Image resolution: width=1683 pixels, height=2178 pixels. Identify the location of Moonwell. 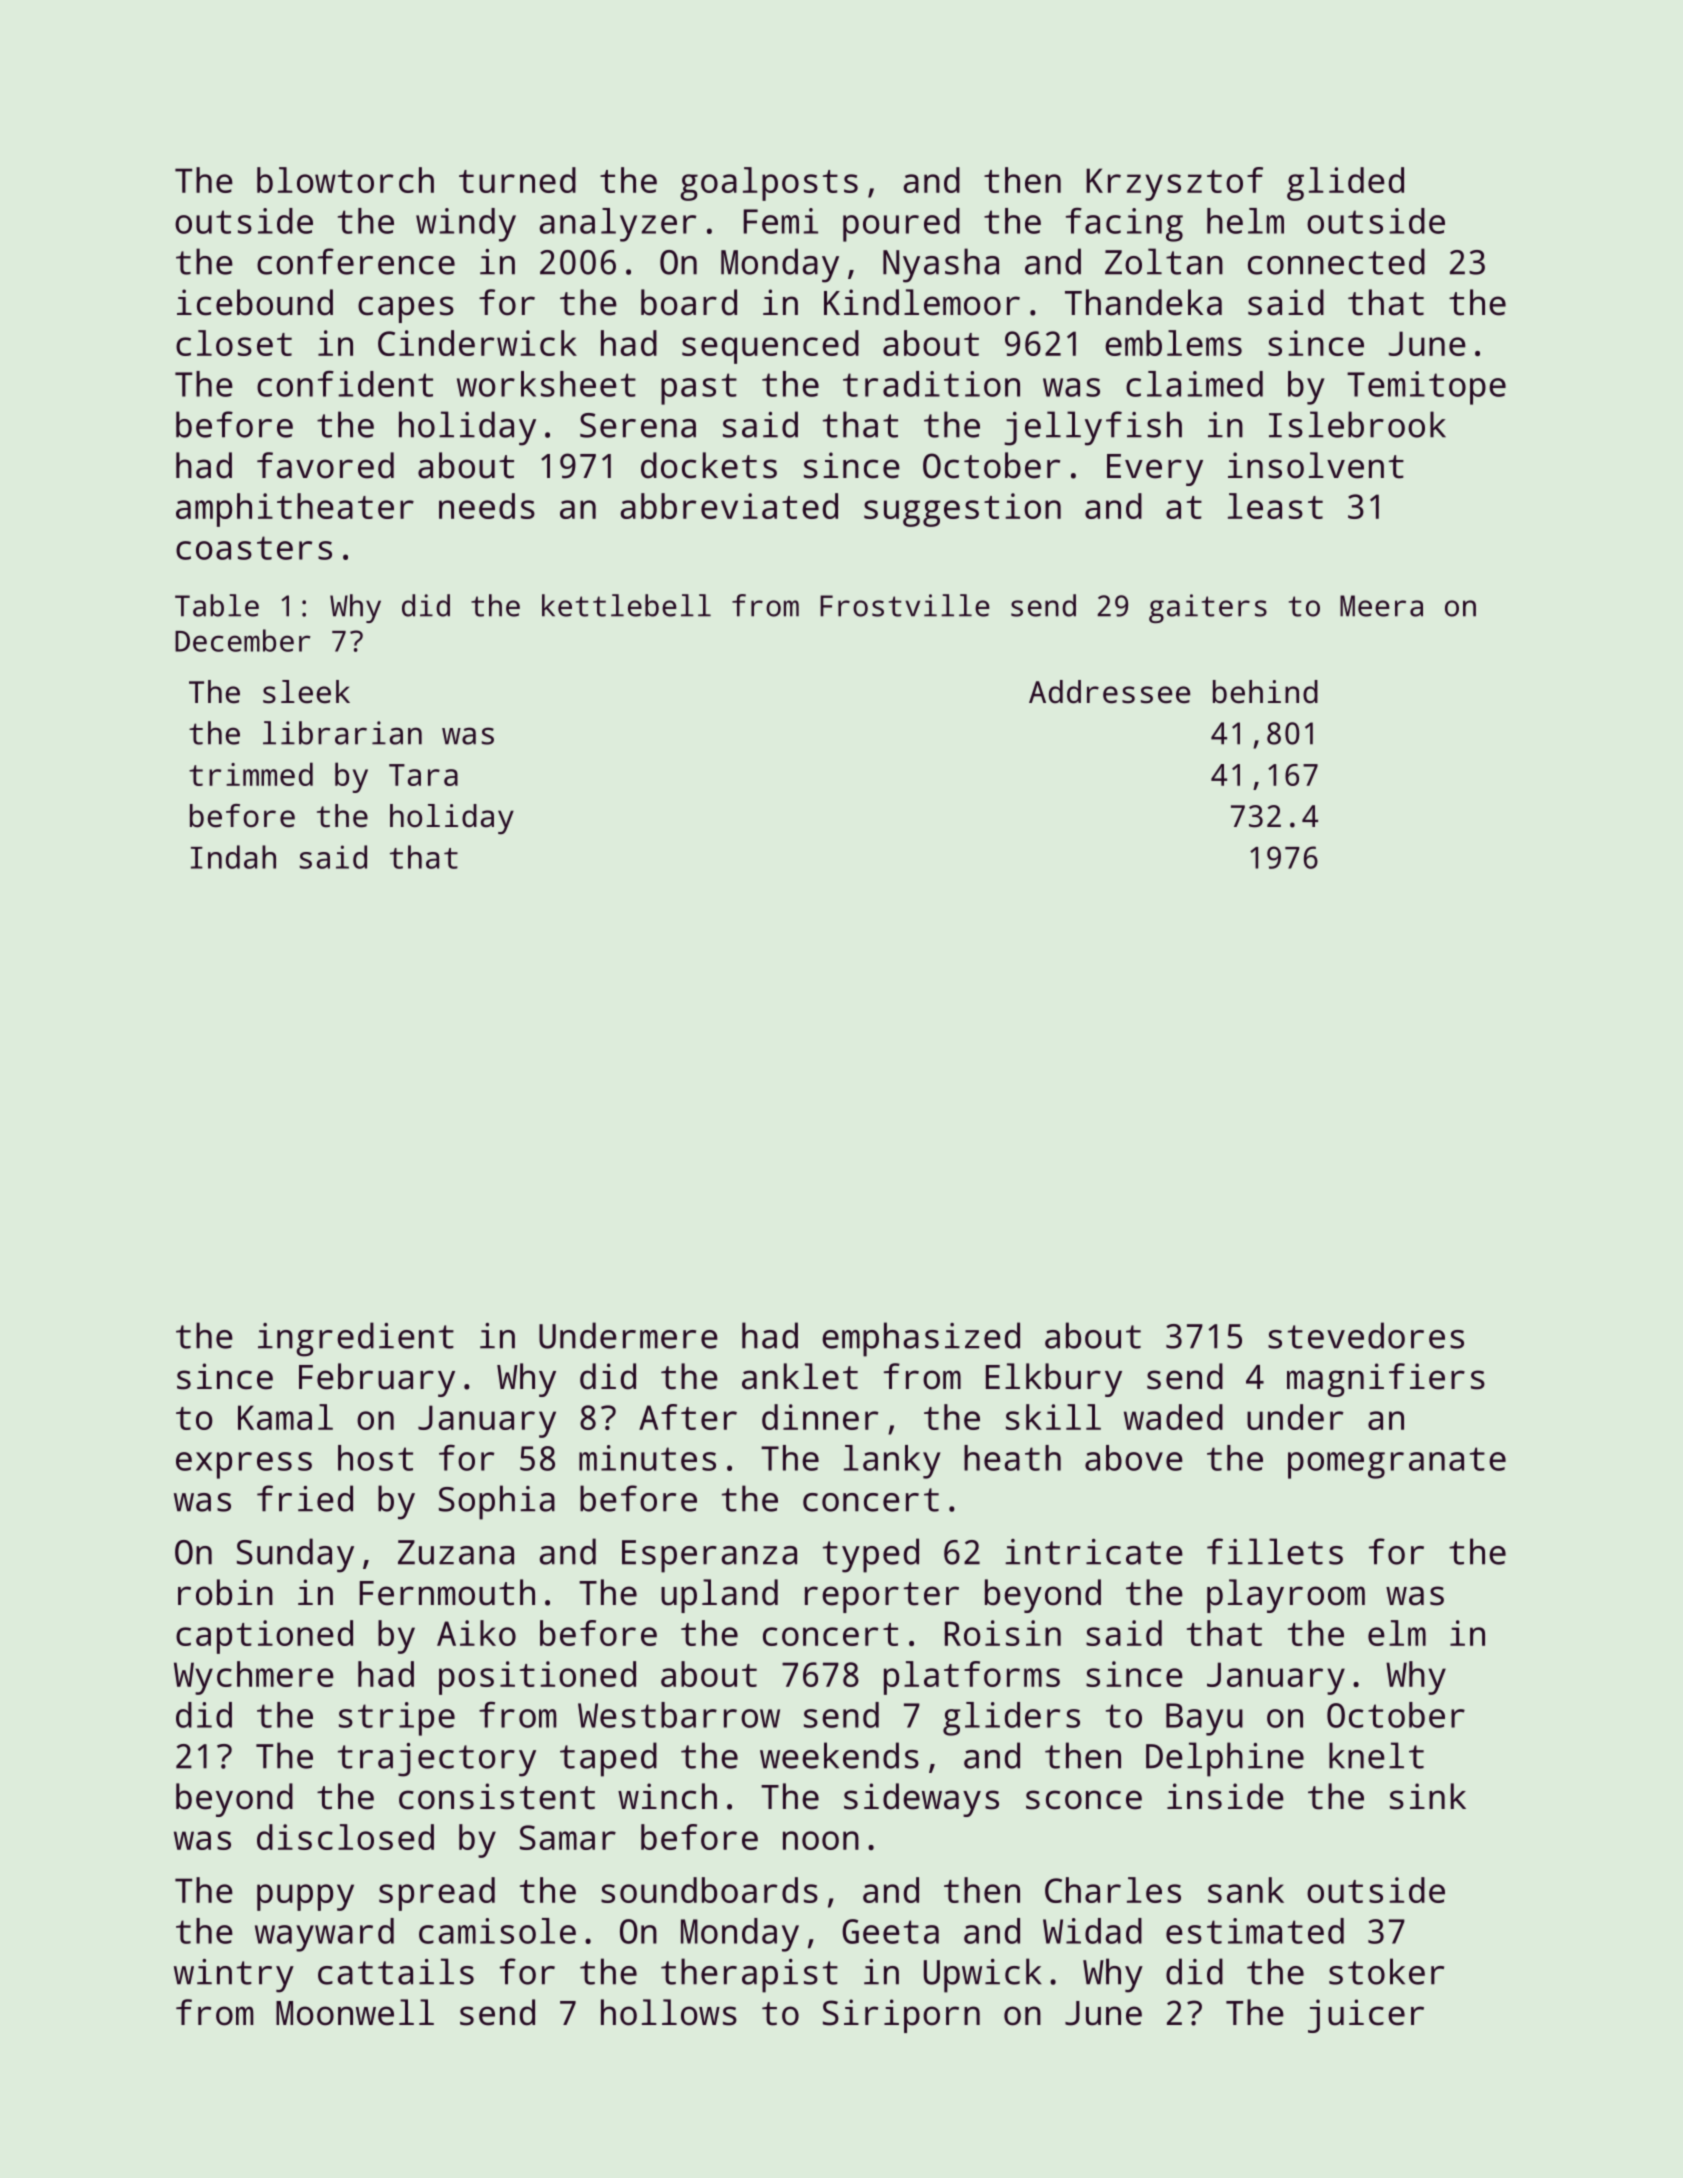
(355, 2012).
